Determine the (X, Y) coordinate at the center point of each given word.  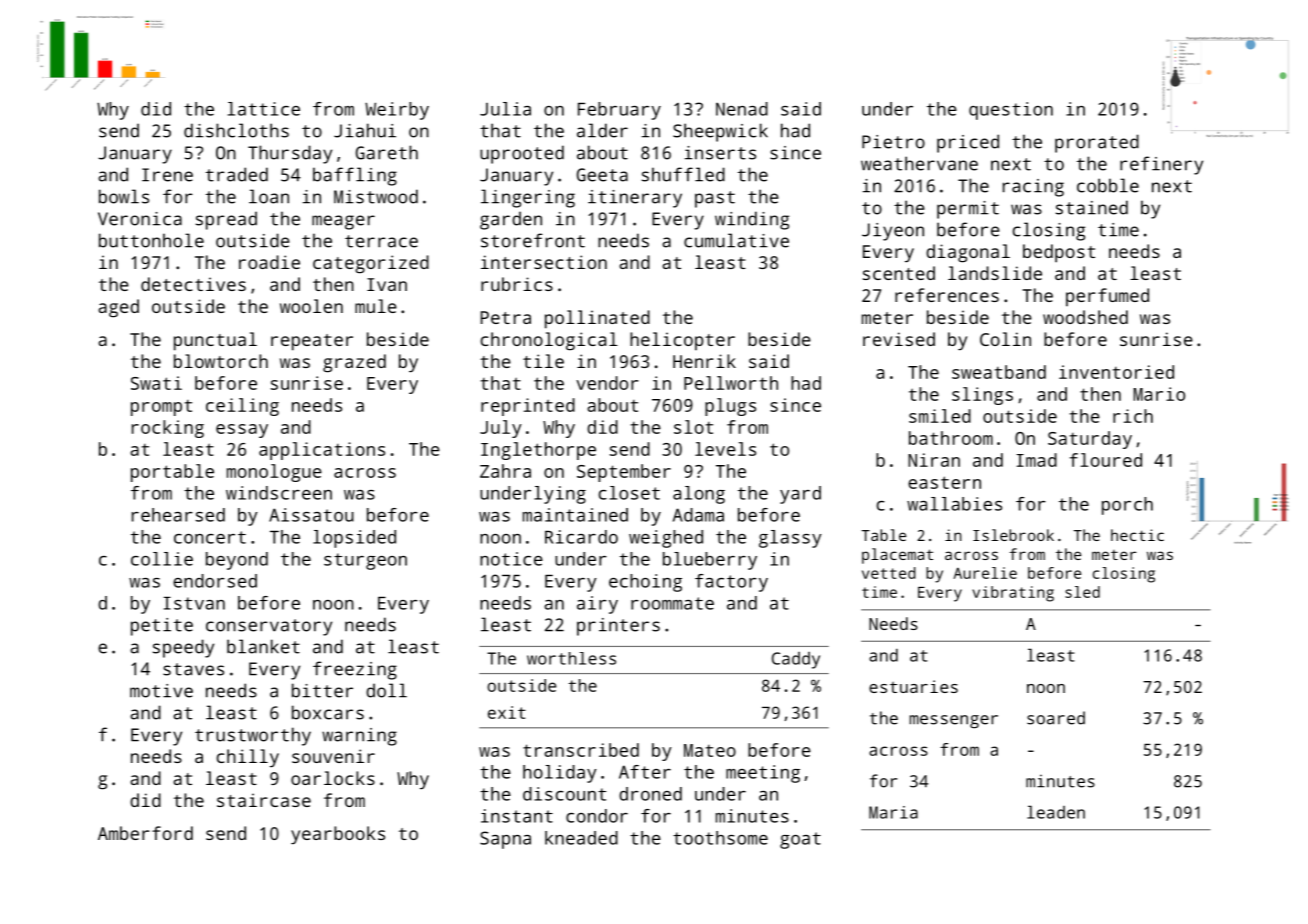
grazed (354, 363)
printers (618, 627)
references (947, 295)
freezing (355, 670)
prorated (1097, 143)
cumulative (736, 240)
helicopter (682, 341)
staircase (264, 800)
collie (162, 559)
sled (1082, 592)
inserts (720, 153)
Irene (167, 175)
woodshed (1085, 317)
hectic (1137, 535)
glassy (790, 539)
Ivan (387, 284)
